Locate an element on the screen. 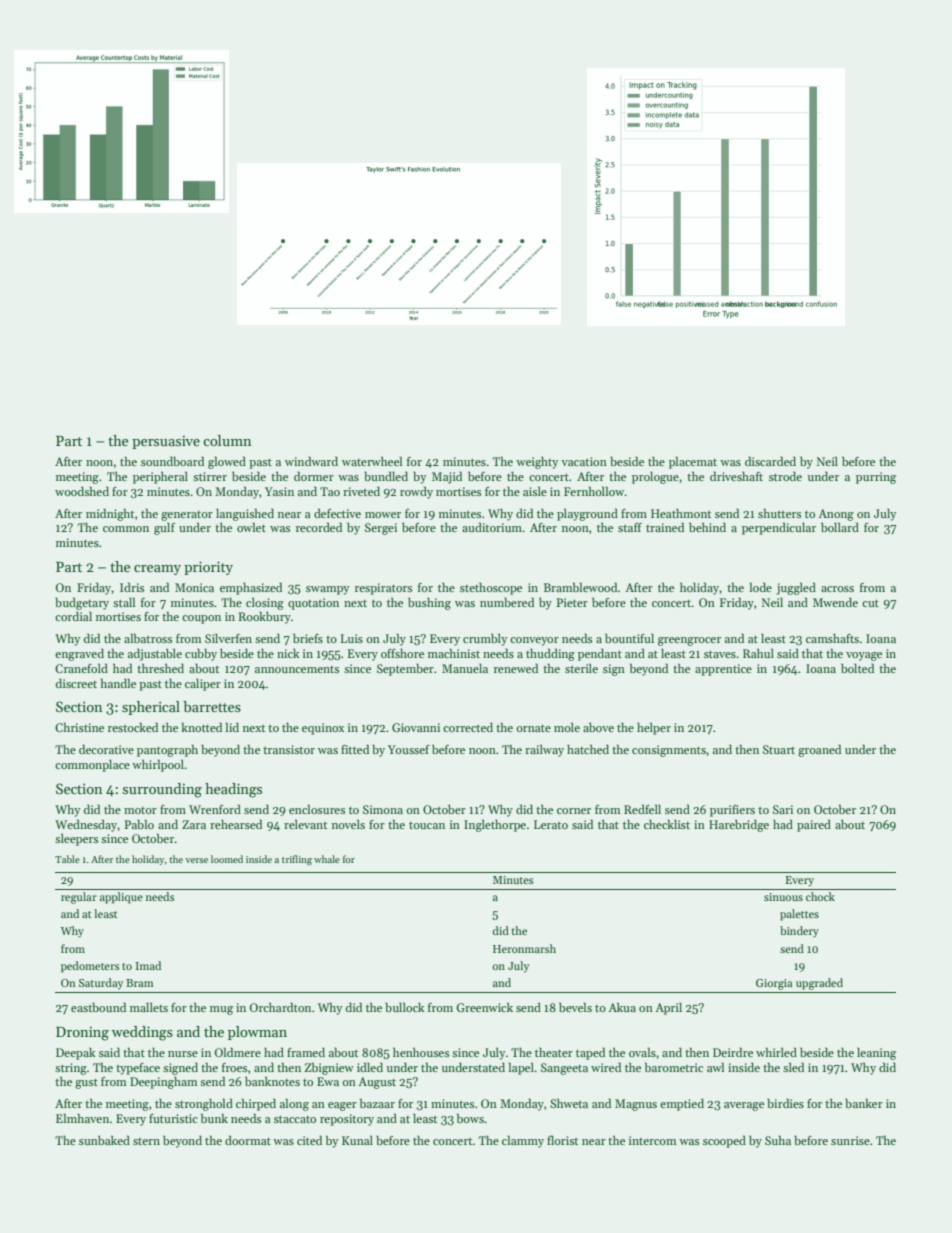 This screenshot has width=952, height=1233. lode is located at coordinates (761, 587).
